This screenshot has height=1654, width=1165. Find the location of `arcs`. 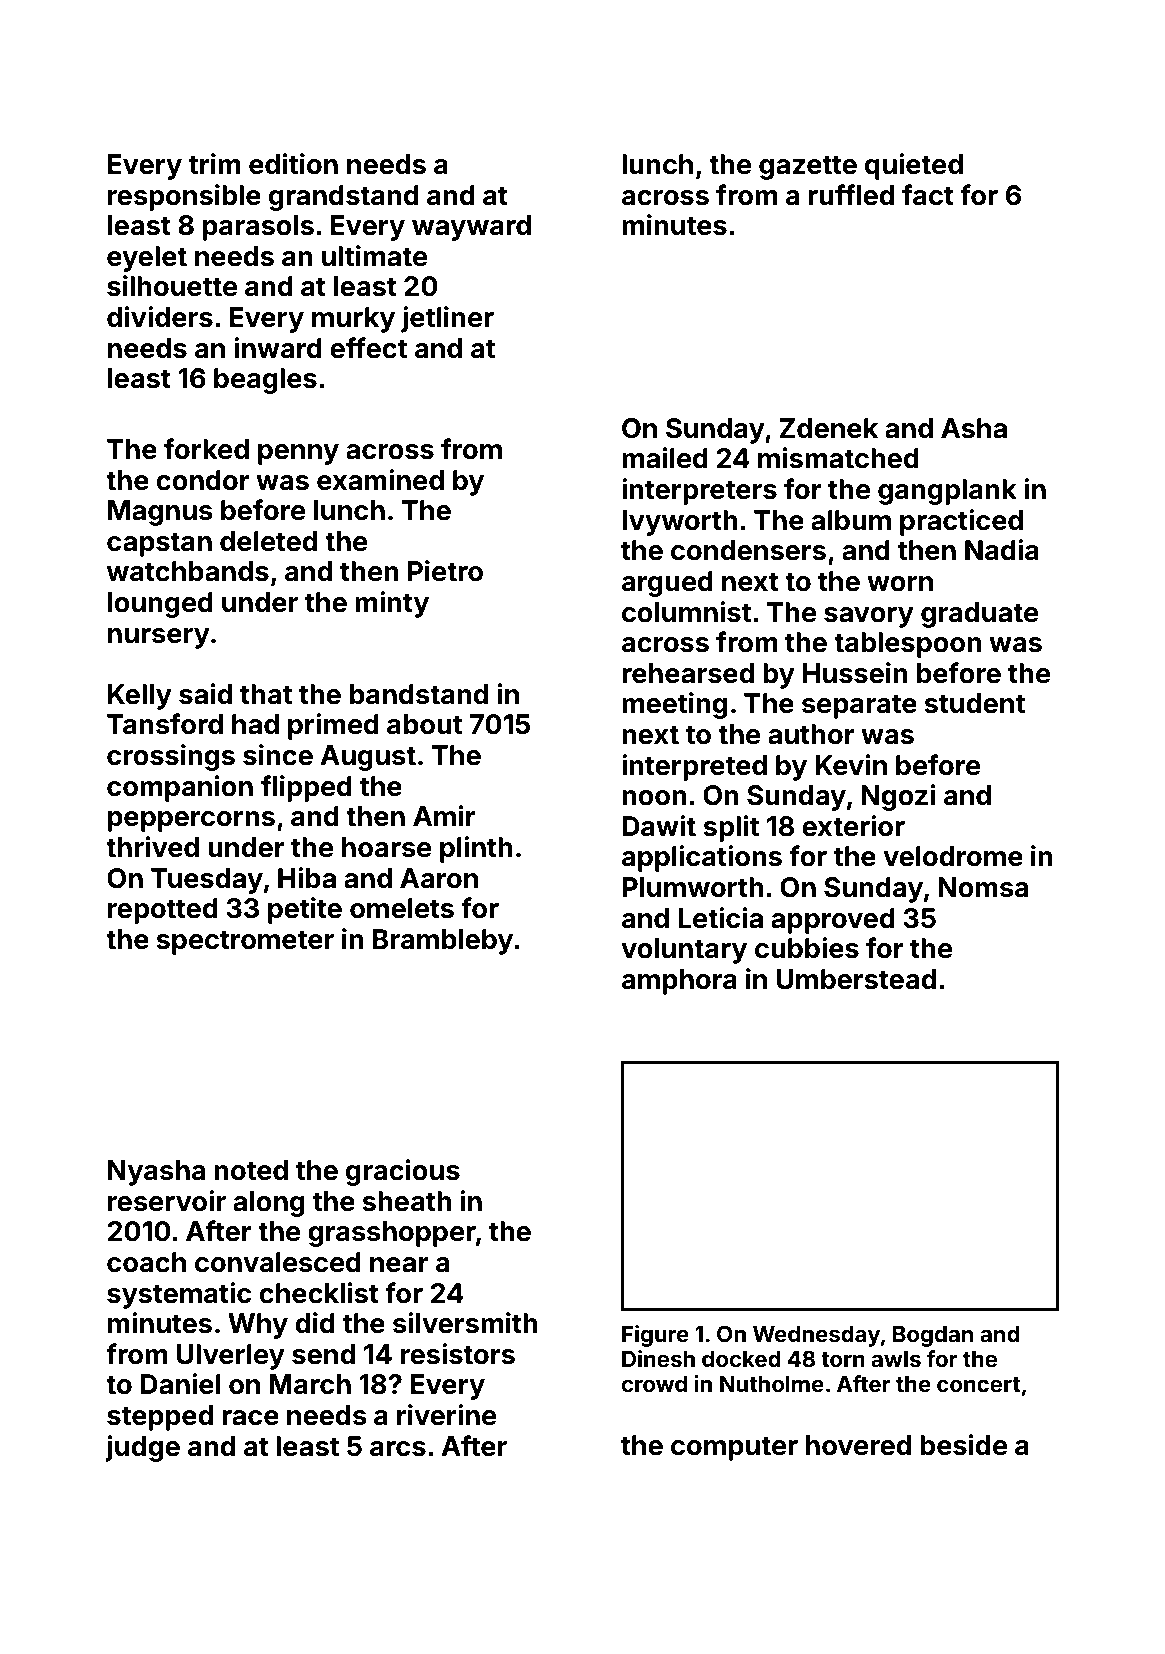

arcs is located at coordinates (398, 1449).
